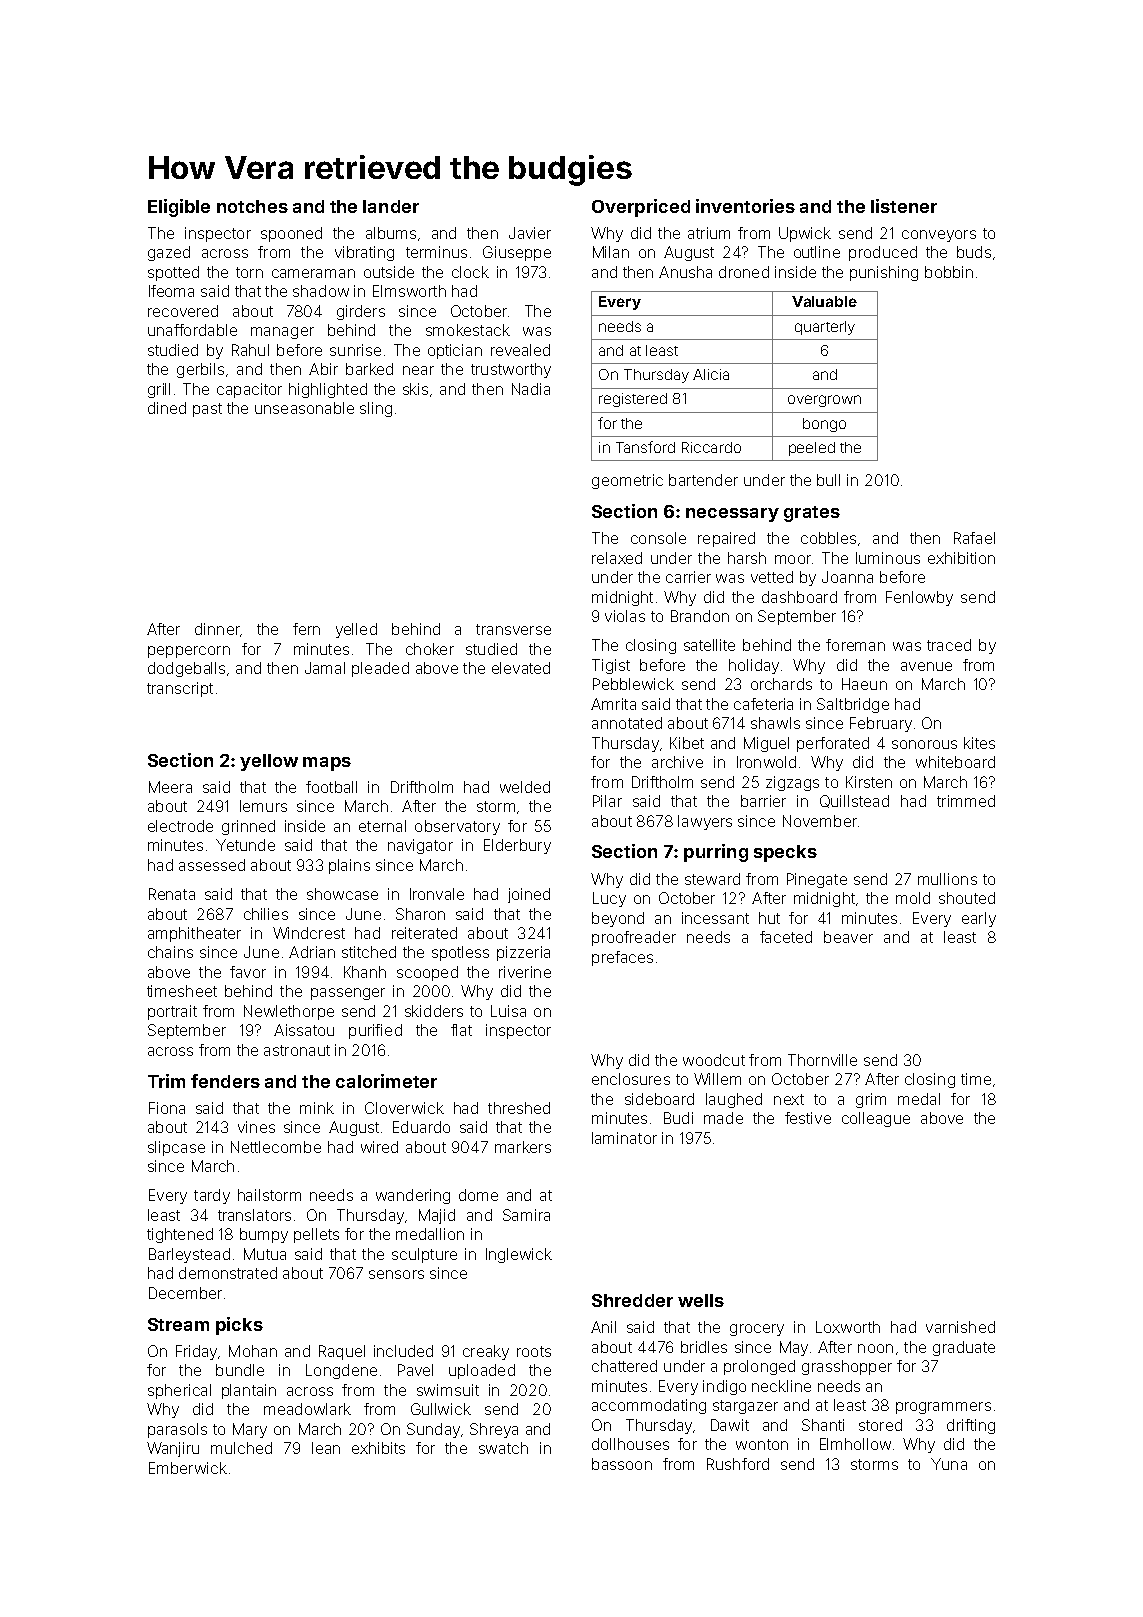 The height and width of the screenshot is (1617, 1143). I want to click on Rushford, so click(738, 1464).
